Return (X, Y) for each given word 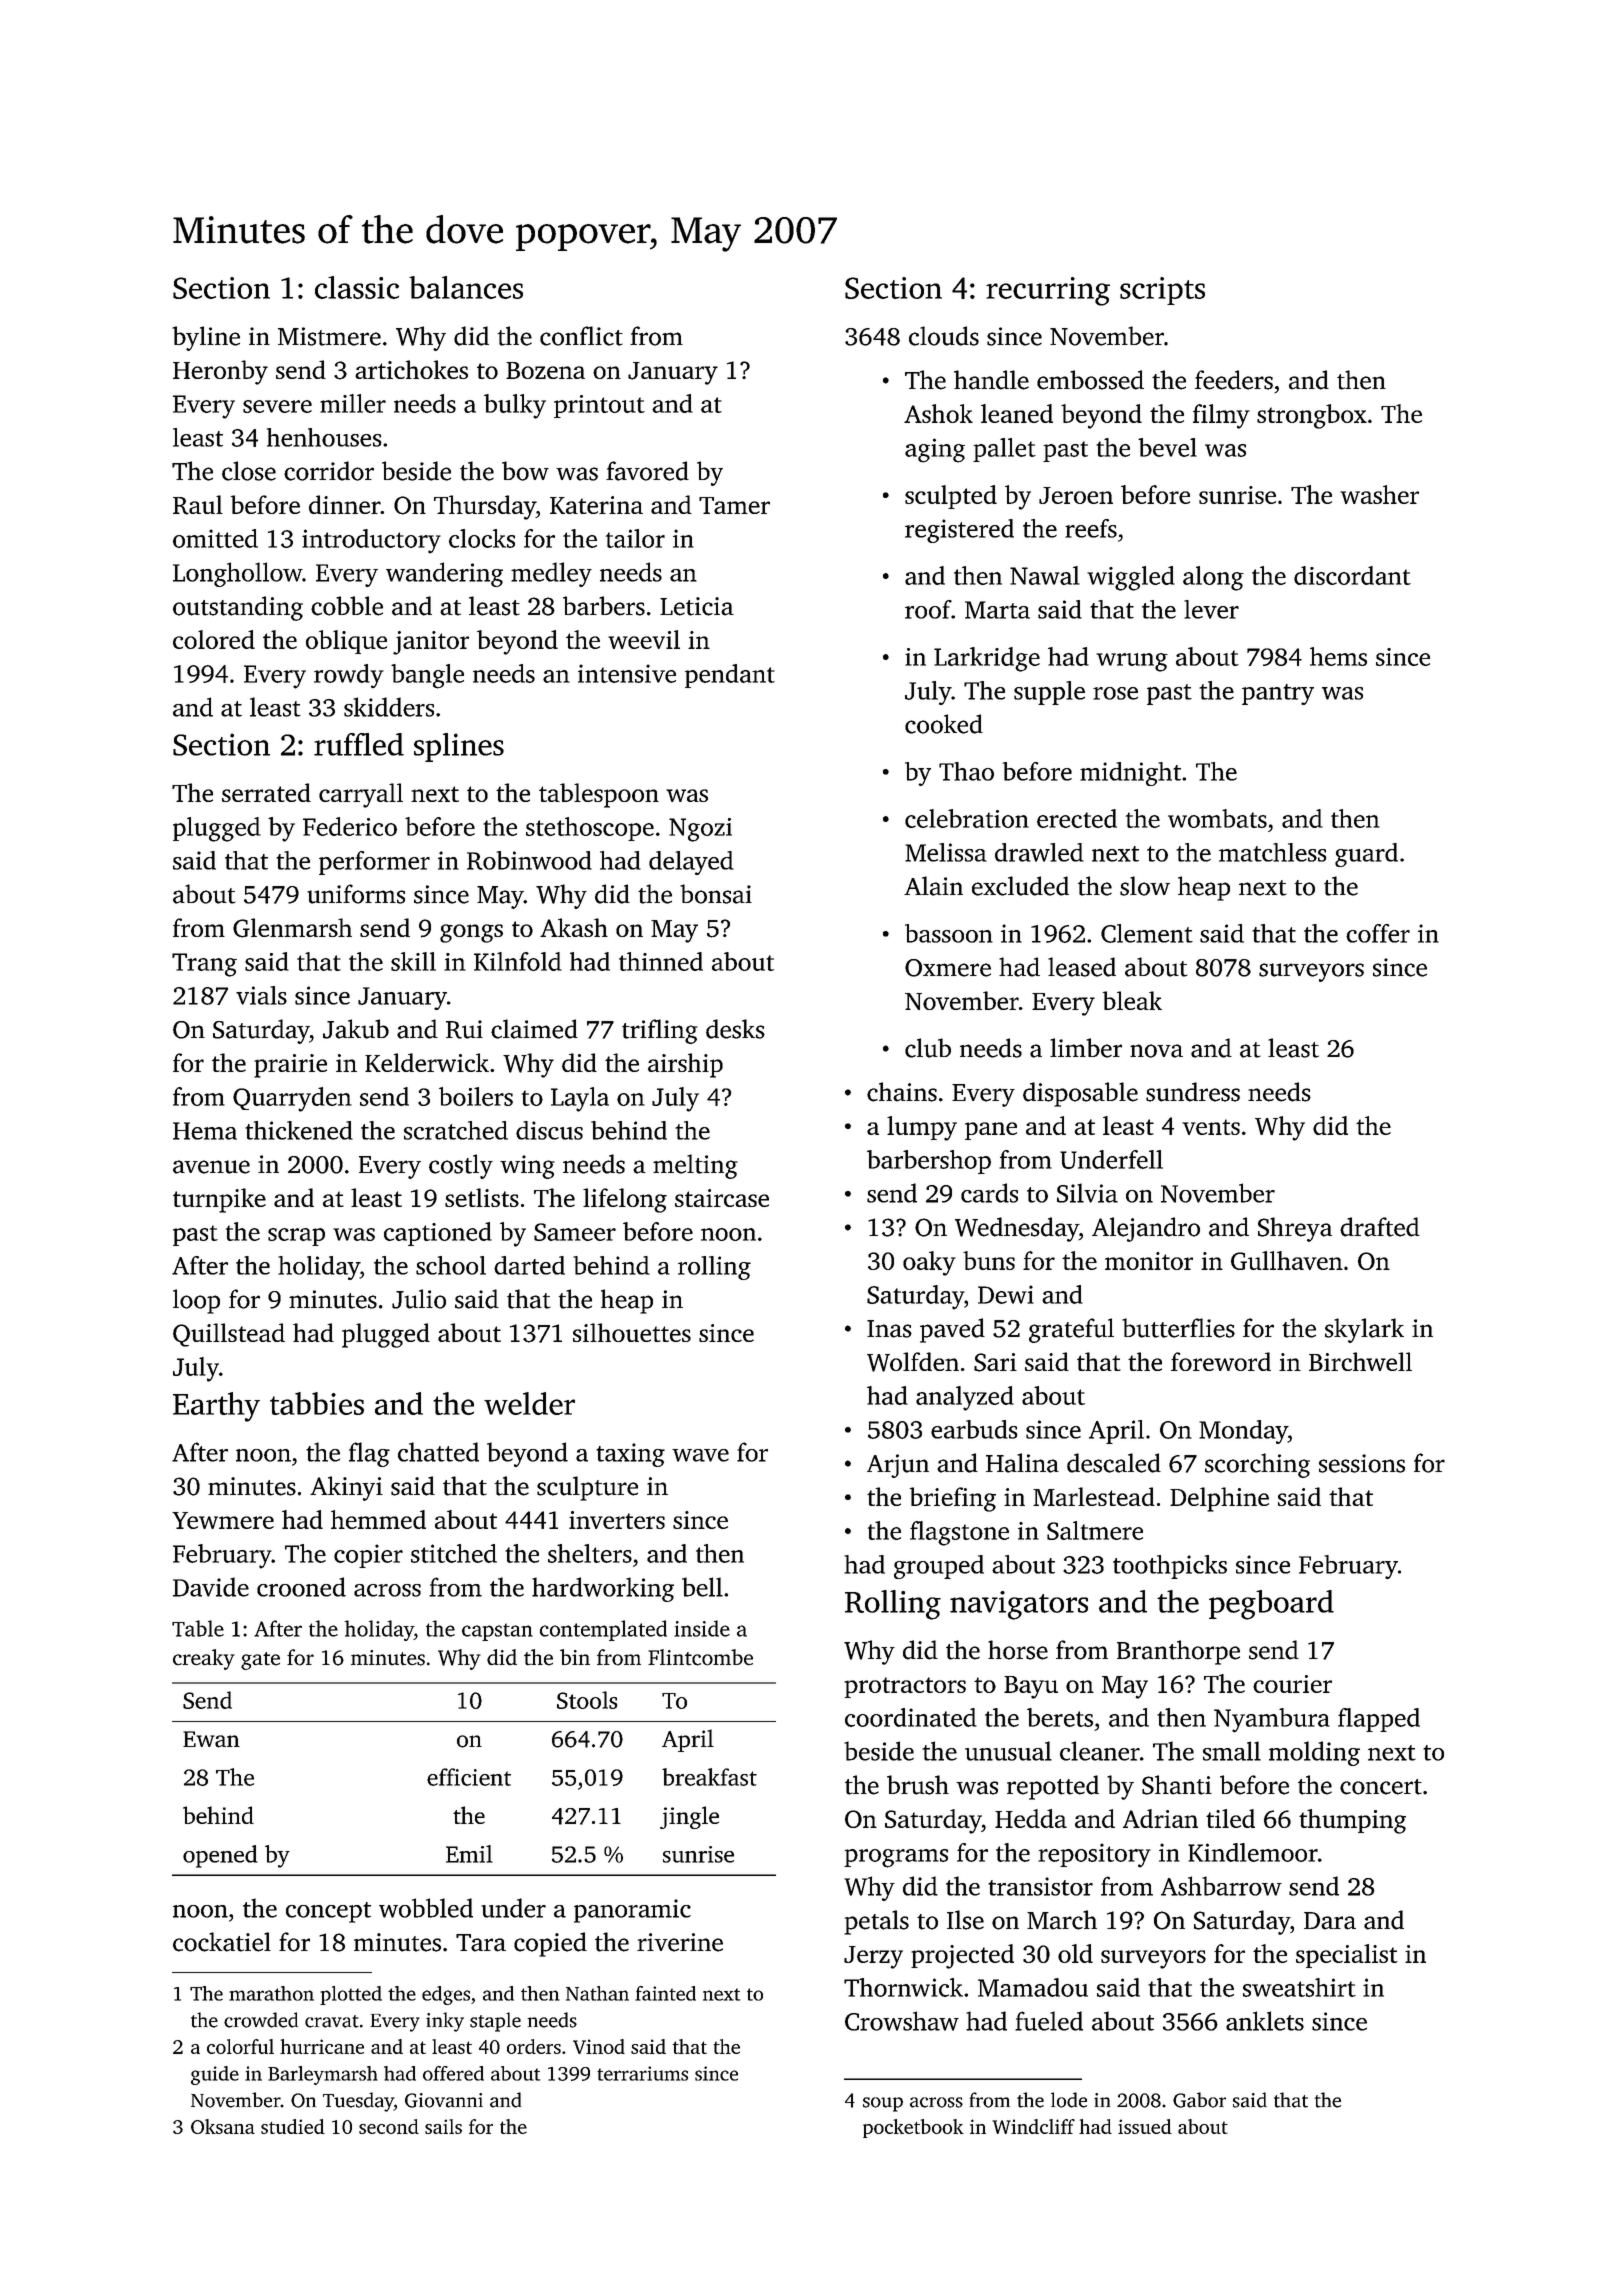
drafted (1380, 1227)
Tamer (734, 505)
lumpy (922, 1128)
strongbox (1312, 416)
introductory (371, 541)
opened (220, 1856)
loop (196, 1301)
